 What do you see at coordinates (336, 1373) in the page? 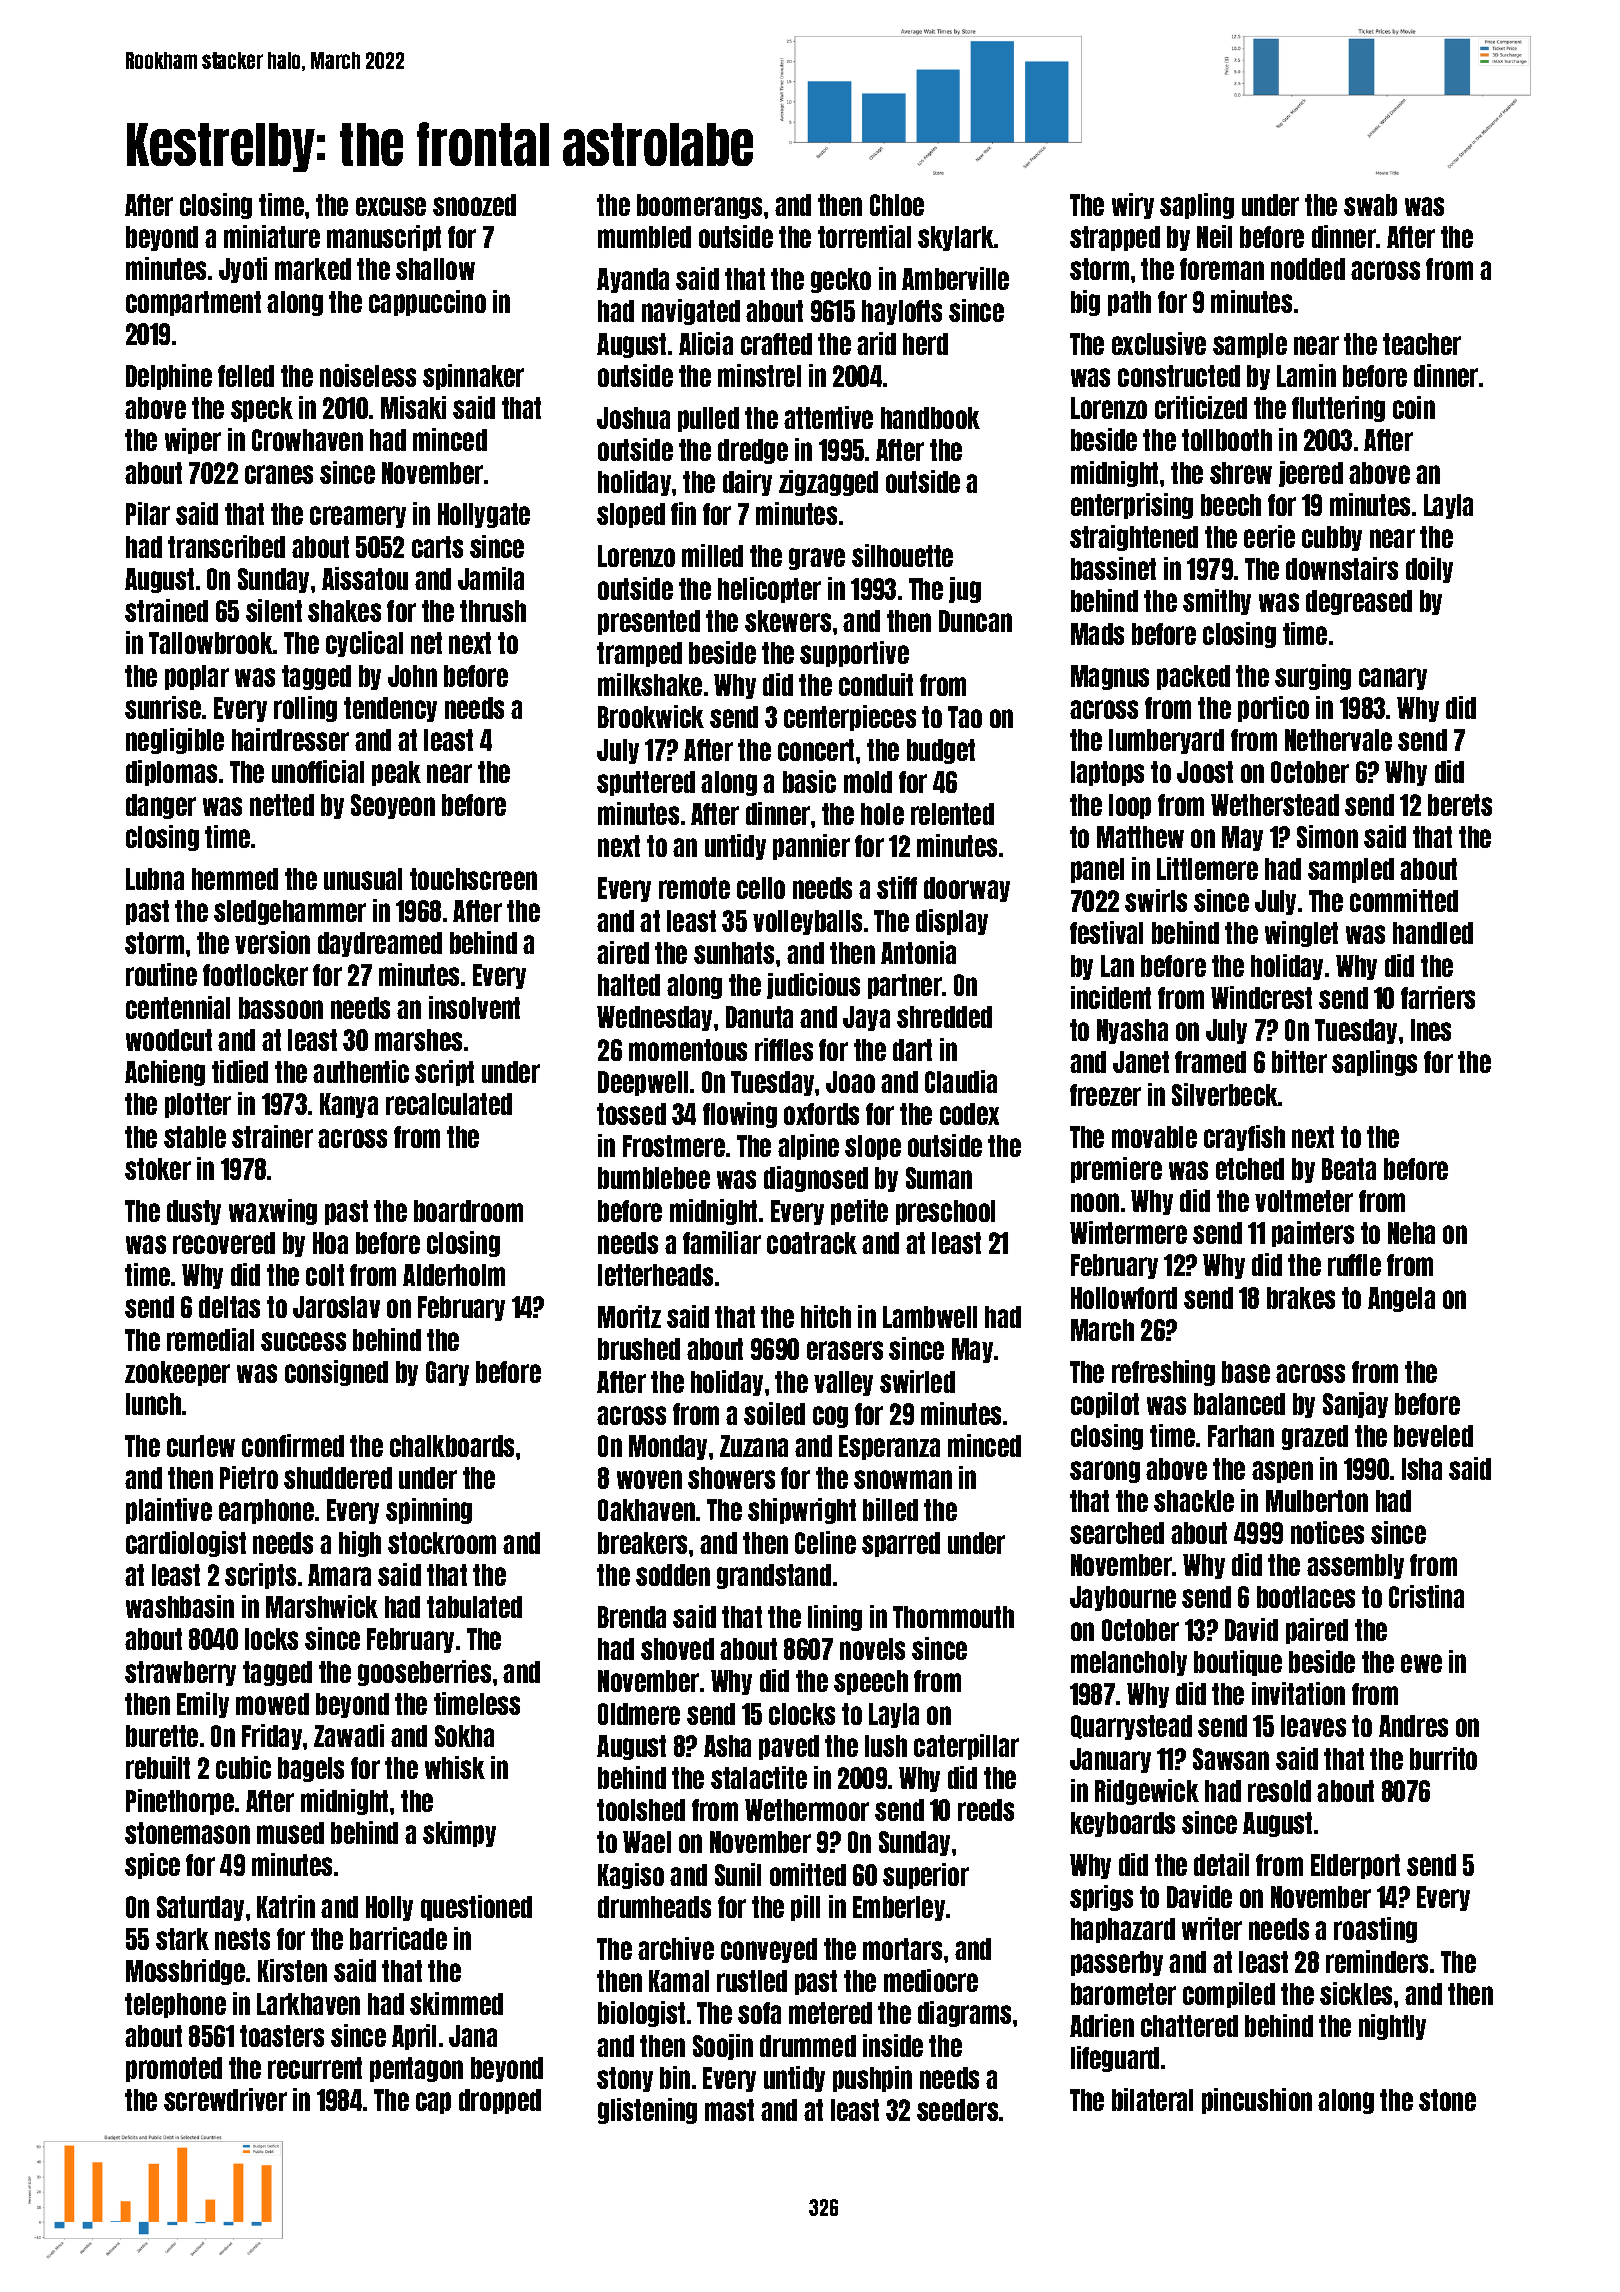
I see `consigned` at bounding box center [336, 1373].
